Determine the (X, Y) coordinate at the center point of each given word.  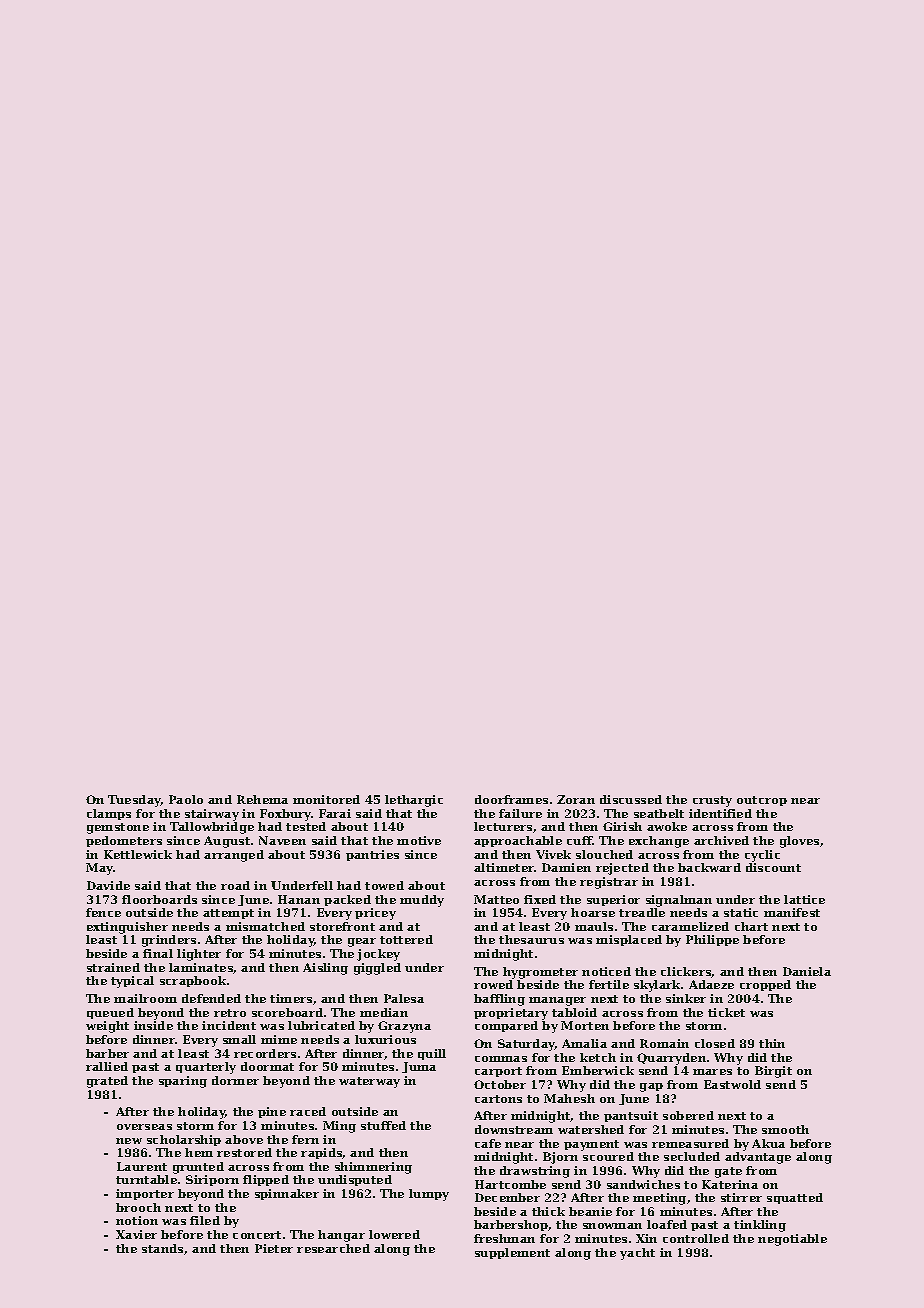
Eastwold (732, 1084)
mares (712, 1072)
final (158, 953)
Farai (335, 813)
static (741, 912)
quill (432, 1054)
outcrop (762, 801)
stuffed (383, 1125)
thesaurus (531, 939)
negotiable (792, 1240)
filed (205, 1220)
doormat (267, 1066)
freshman (504, 1238)
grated (107, 1082)
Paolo (186, 799)
